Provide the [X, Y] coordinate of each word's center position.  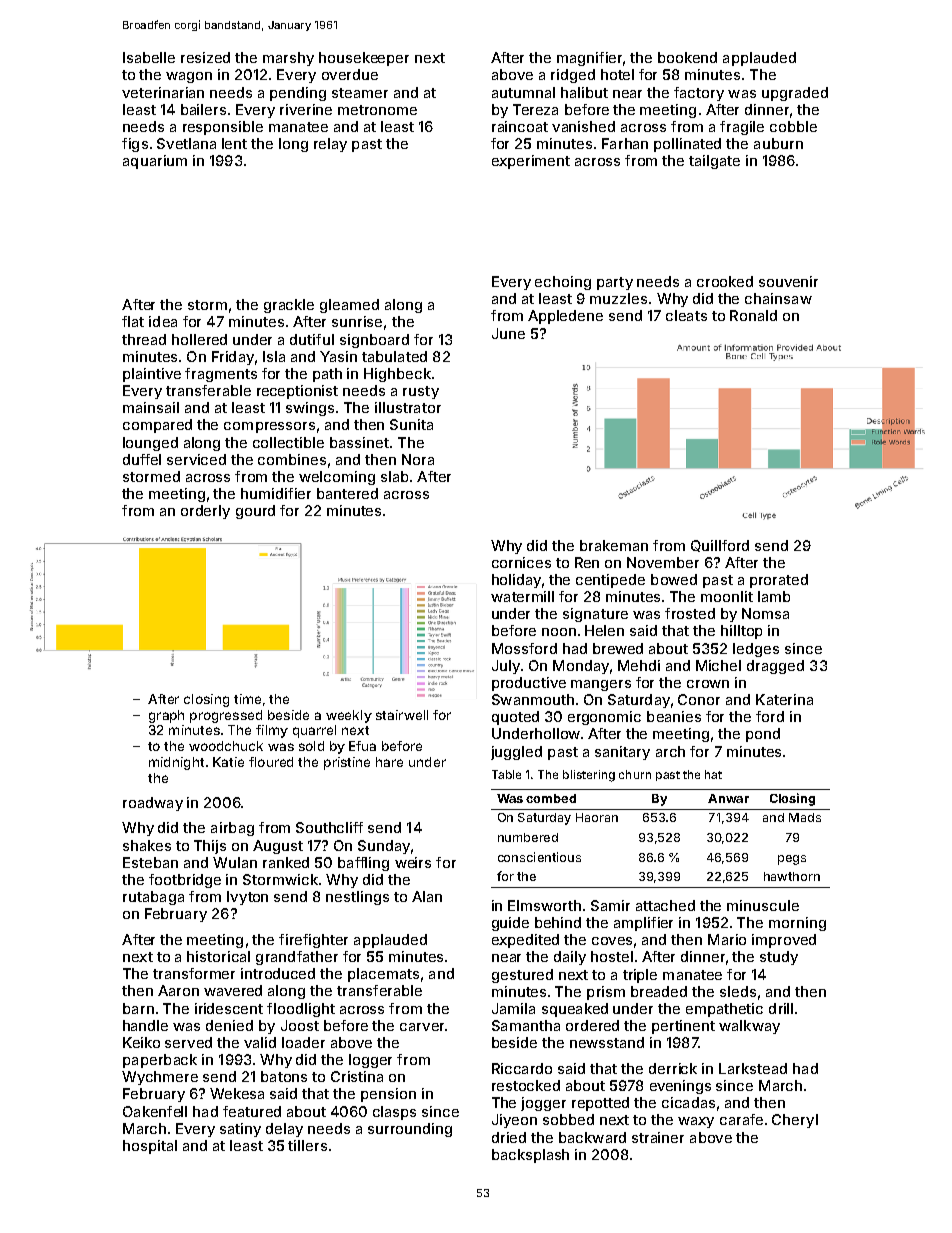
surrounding [410, 1130]
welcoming [337, 478]
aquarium [155, 162]
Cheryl [795, 1121]
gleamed [349, 306]
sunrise [357, 321]
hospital [150, 1147]
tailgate [714, 162]
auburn [778, 143]
